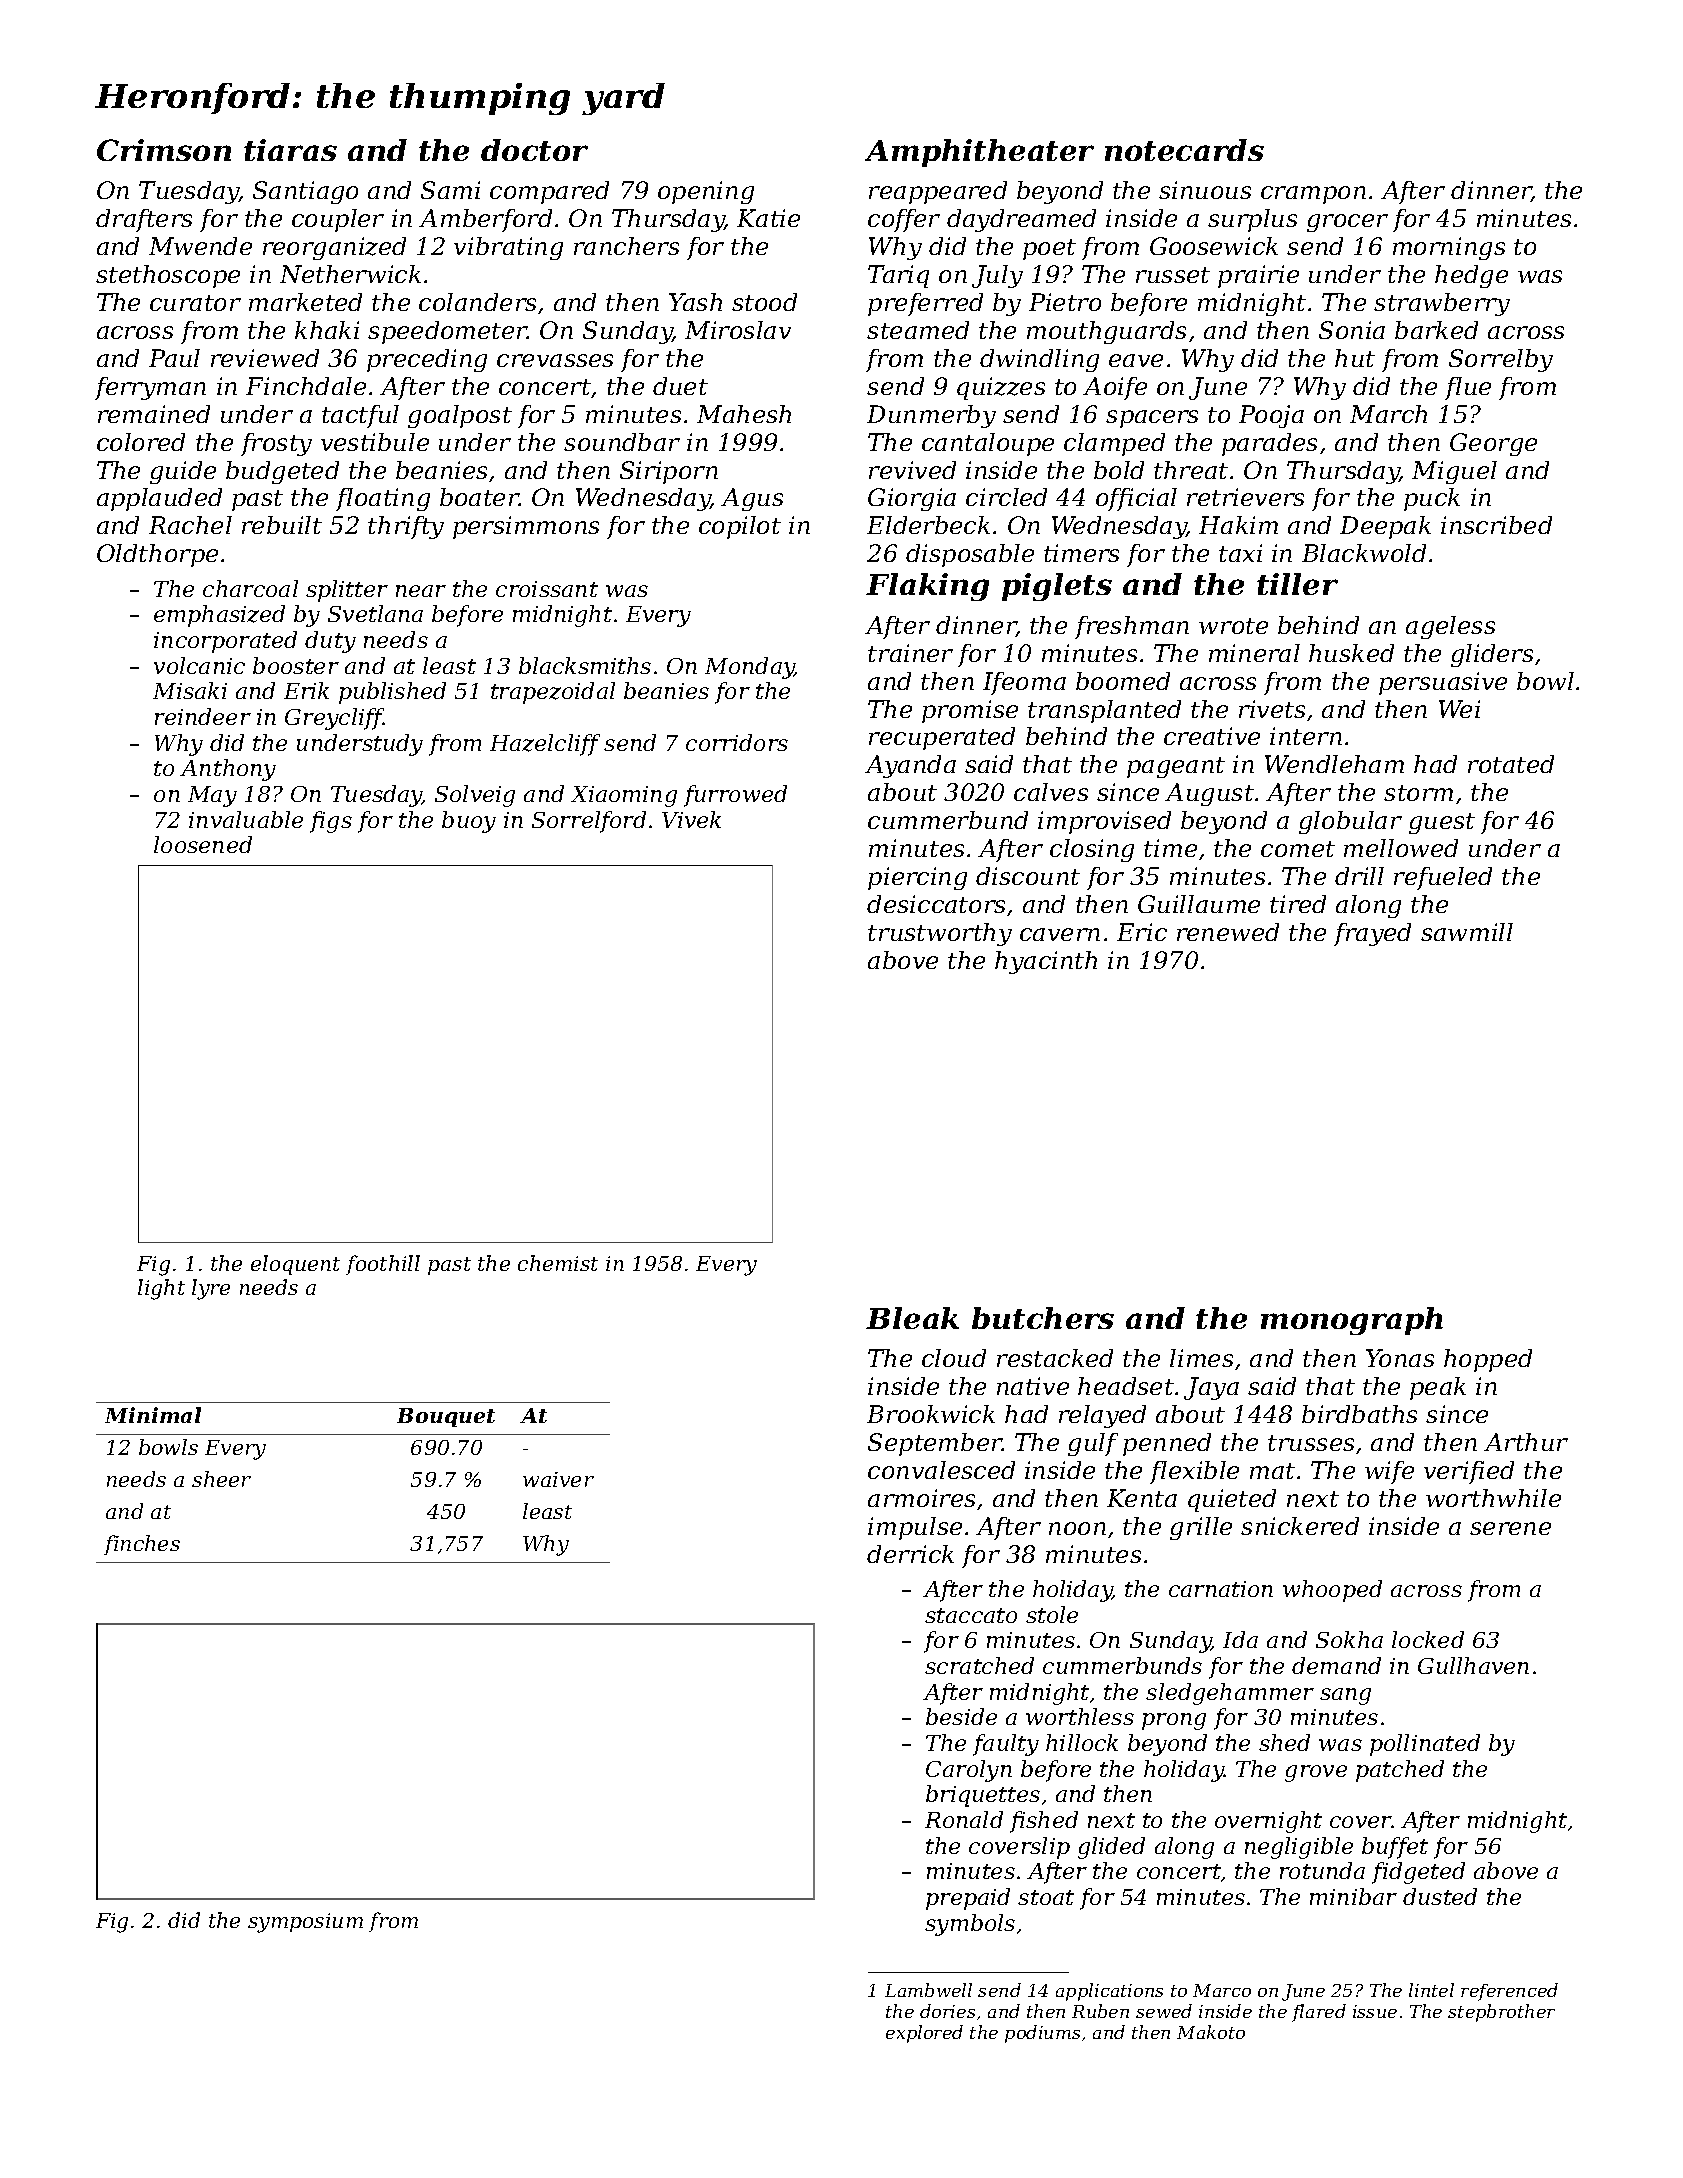  Describe the element at coordinates (1077, 1528) in the page. I see `noon` at that location.
